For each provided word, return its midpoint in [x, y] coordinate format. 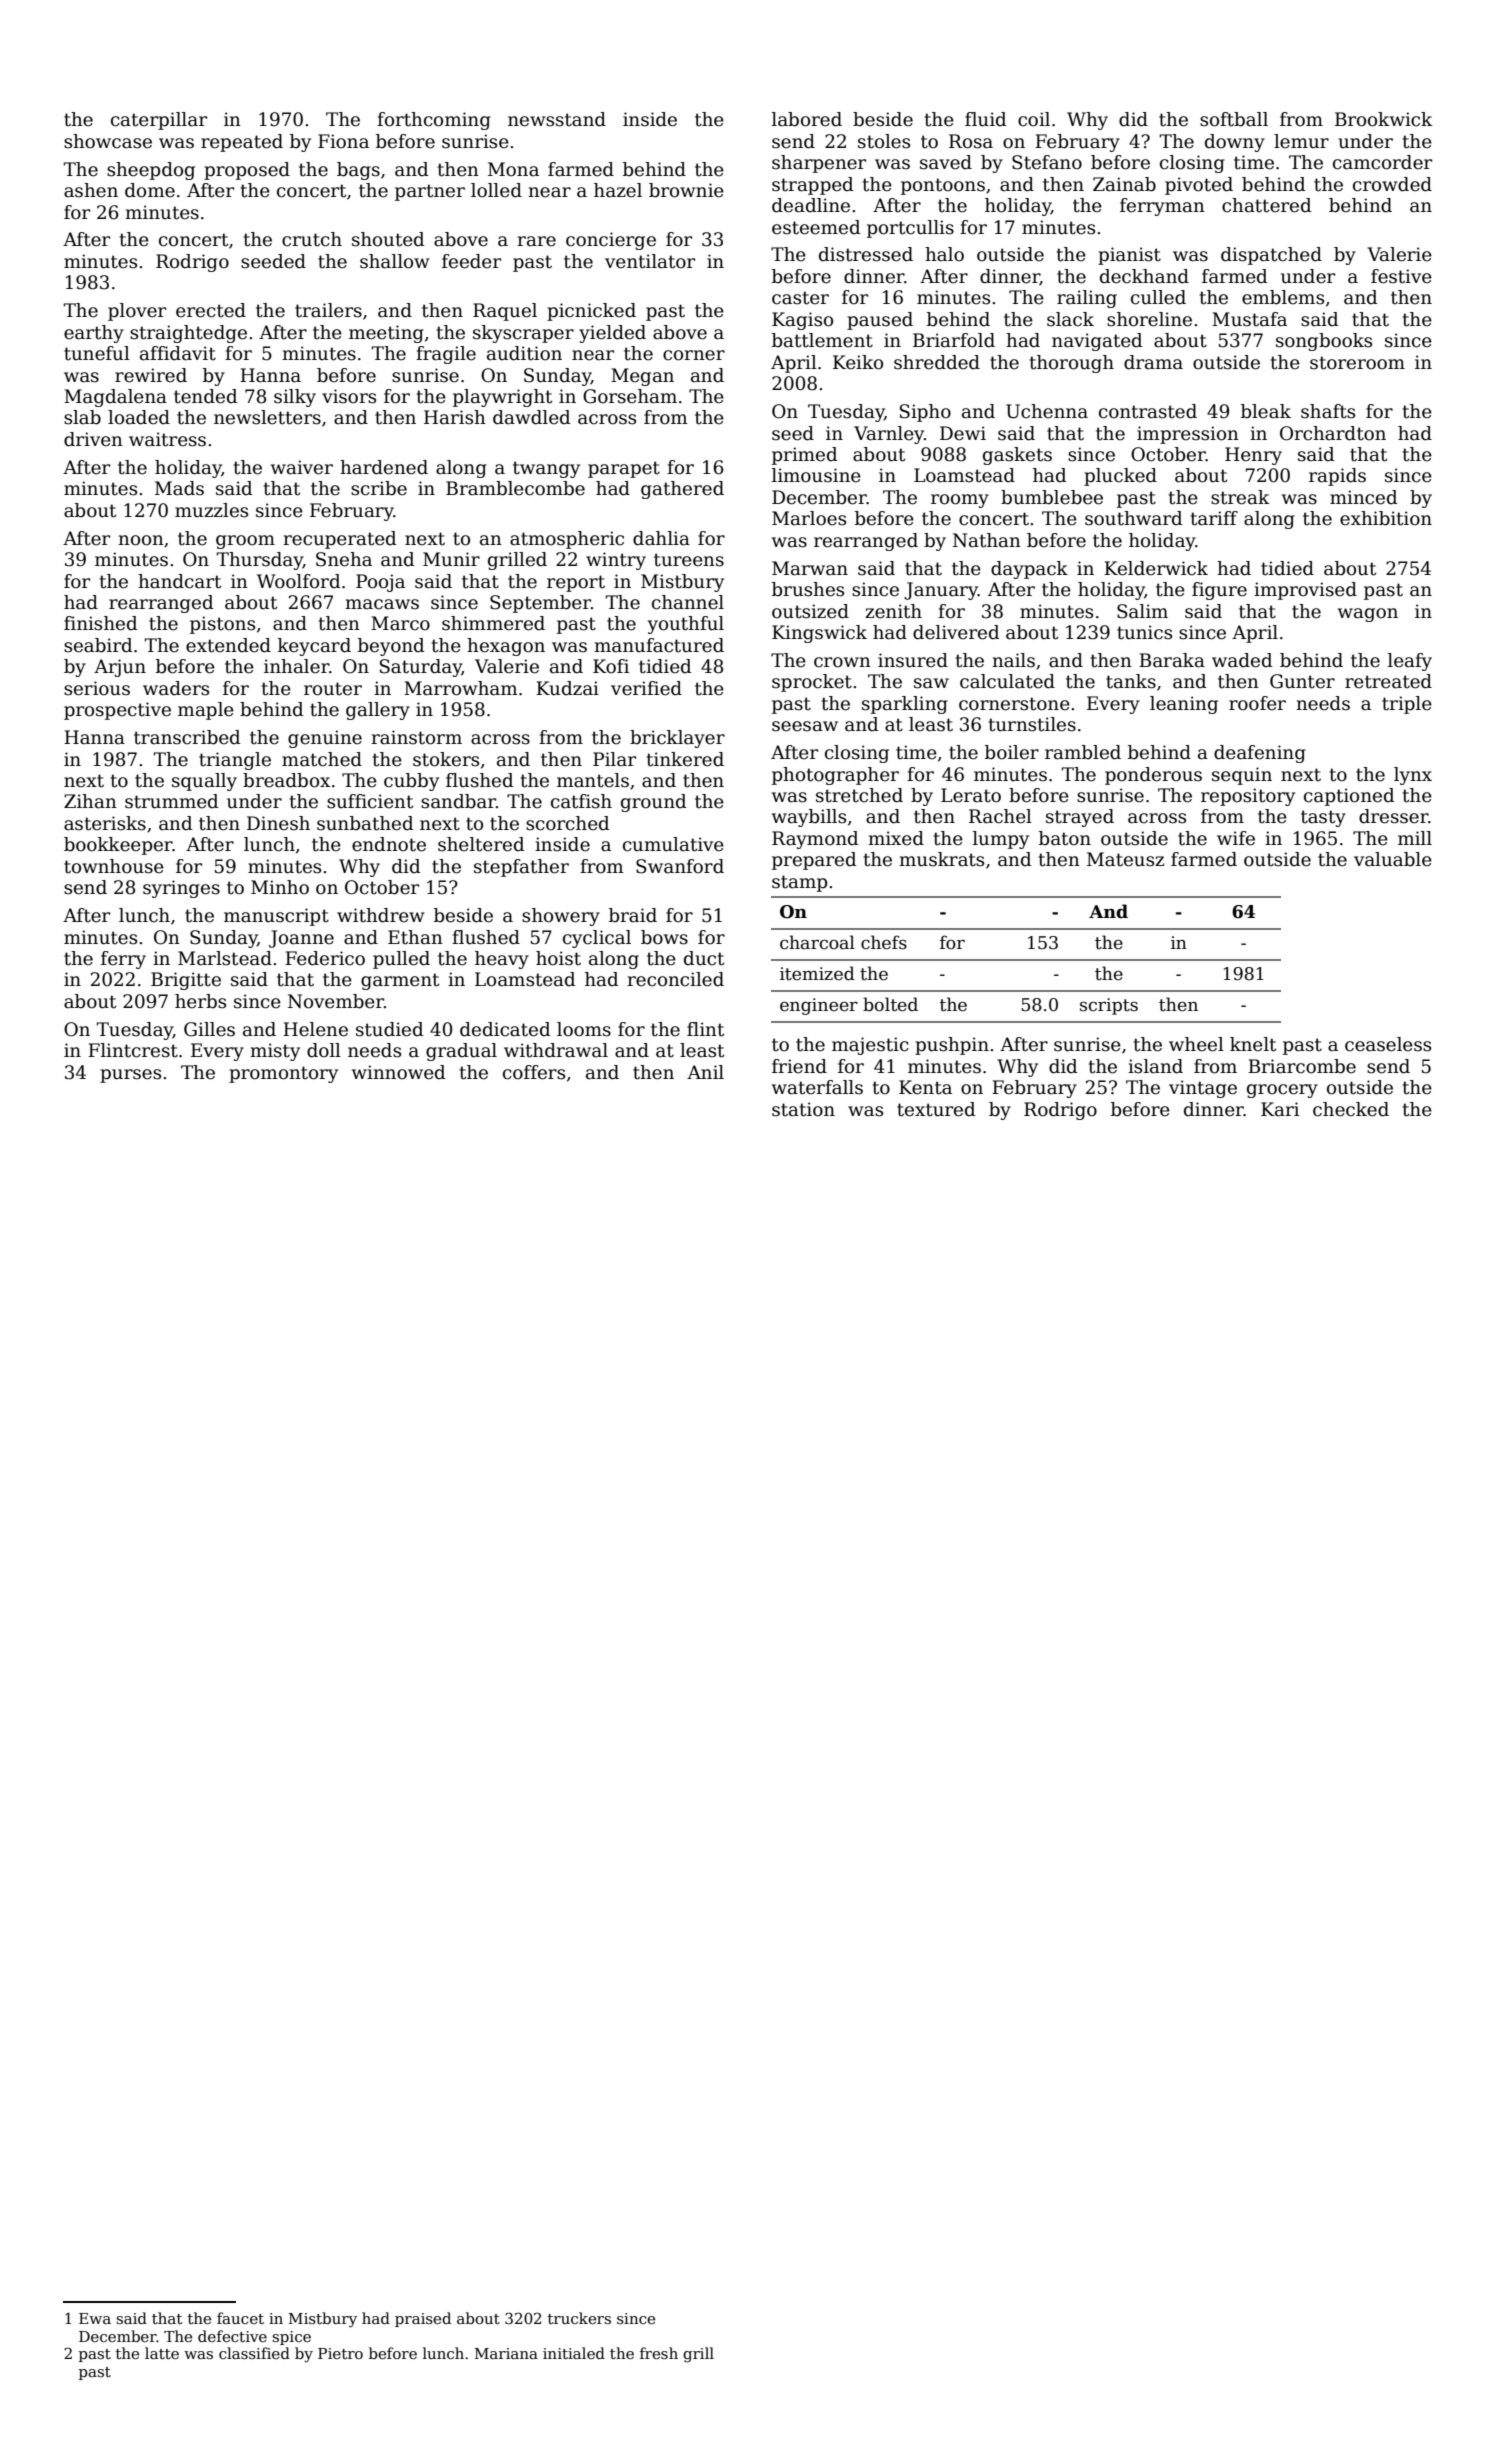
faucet [240, 2318]
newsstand [557, 119]
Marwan [810, 568]
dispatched [1271, 256]
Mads [179, 488]
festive [1401, 276]
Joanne [301, 939]
